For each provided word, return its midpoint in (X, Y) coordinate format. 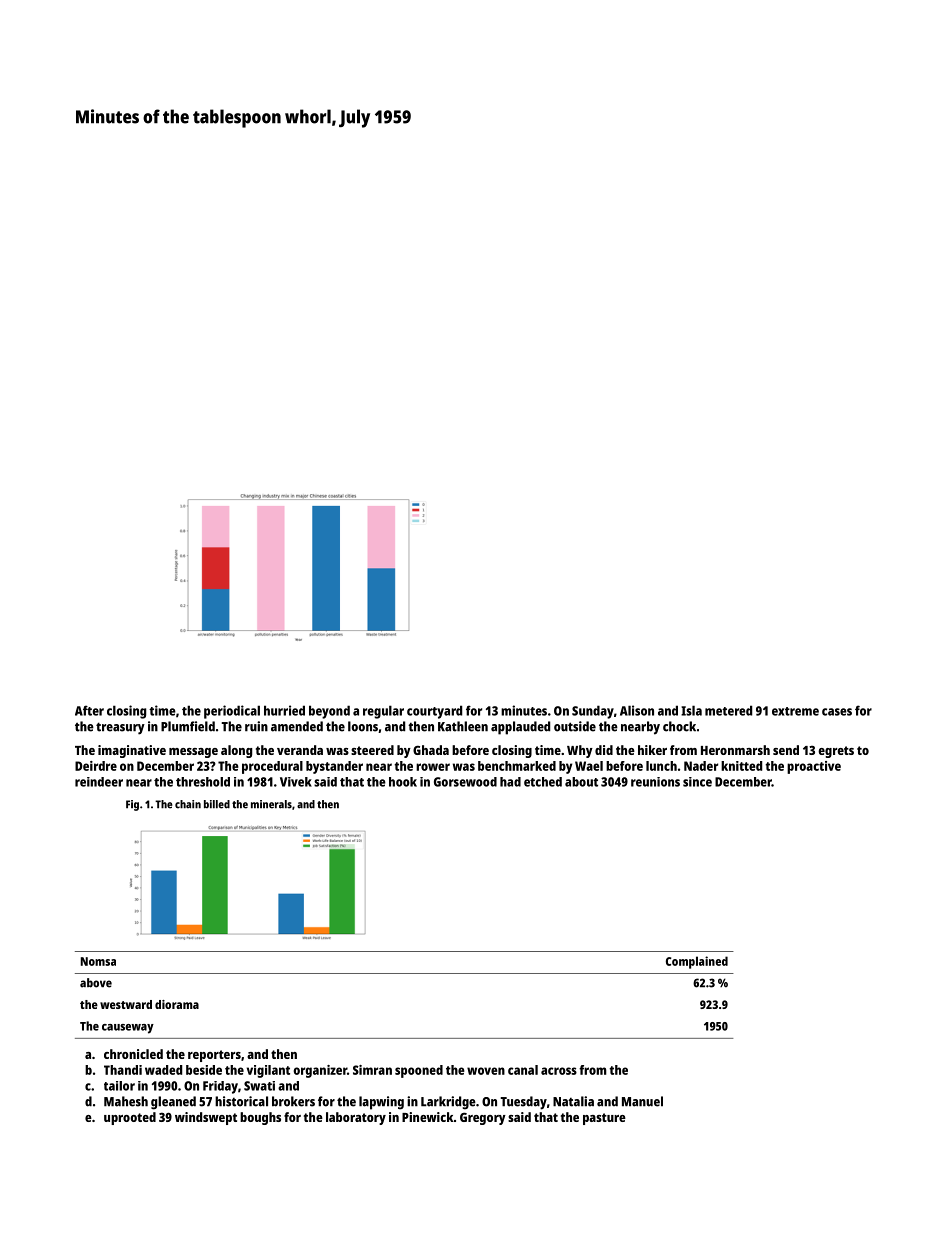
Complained (697, 962)
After (89, 710)
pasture (604, 1119)
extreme (795, 711)
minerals (271, 804)
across (559, 1071)
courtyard (434, 712)
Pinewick (428, 1117)
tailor (119, 1086)
